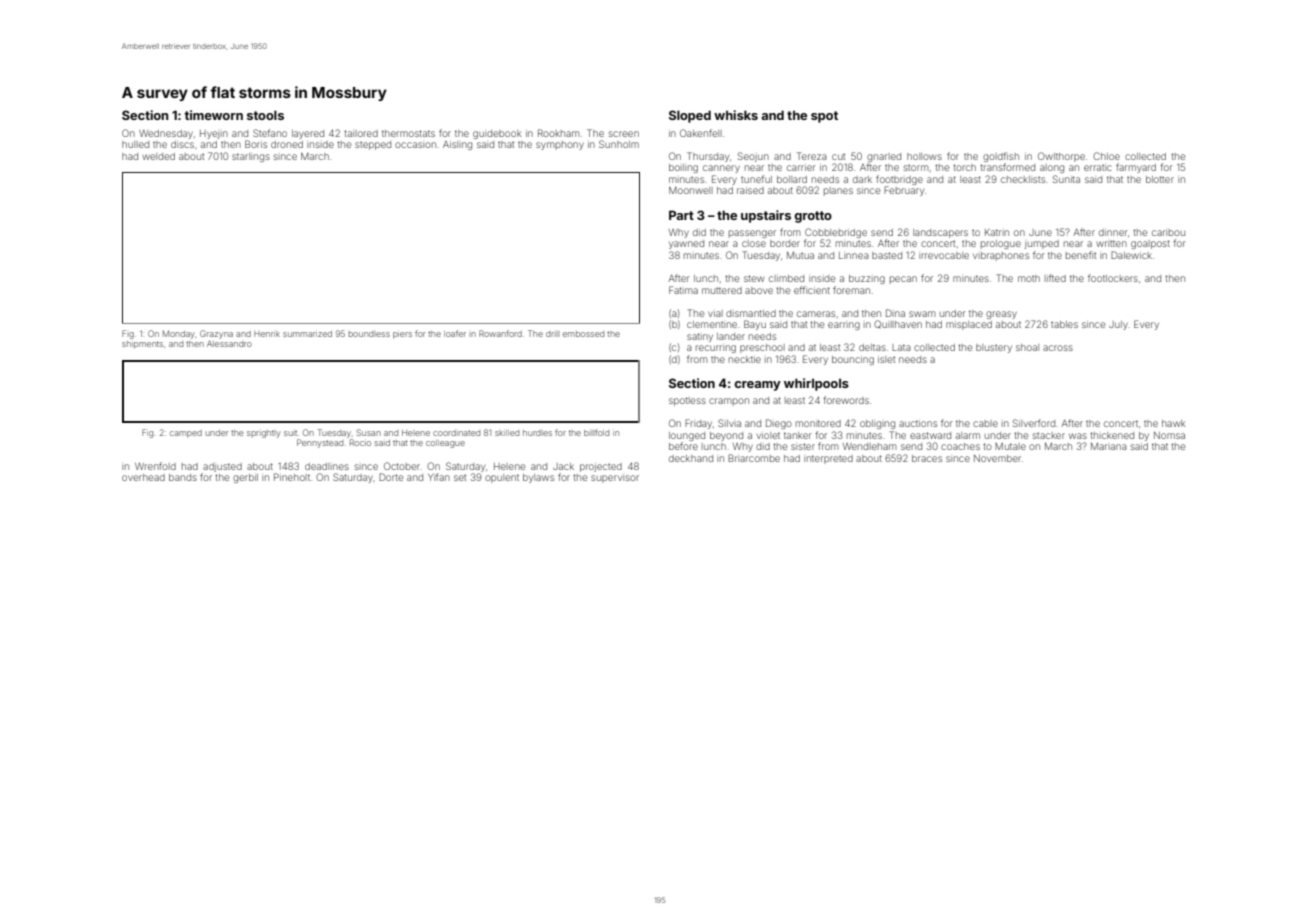 Image resolution: width=1308 pixels, height=924 pixels. What do you see at coordinates (216, 334) in the document?
I see `Grazyna` at bounding box center [216, 334].
